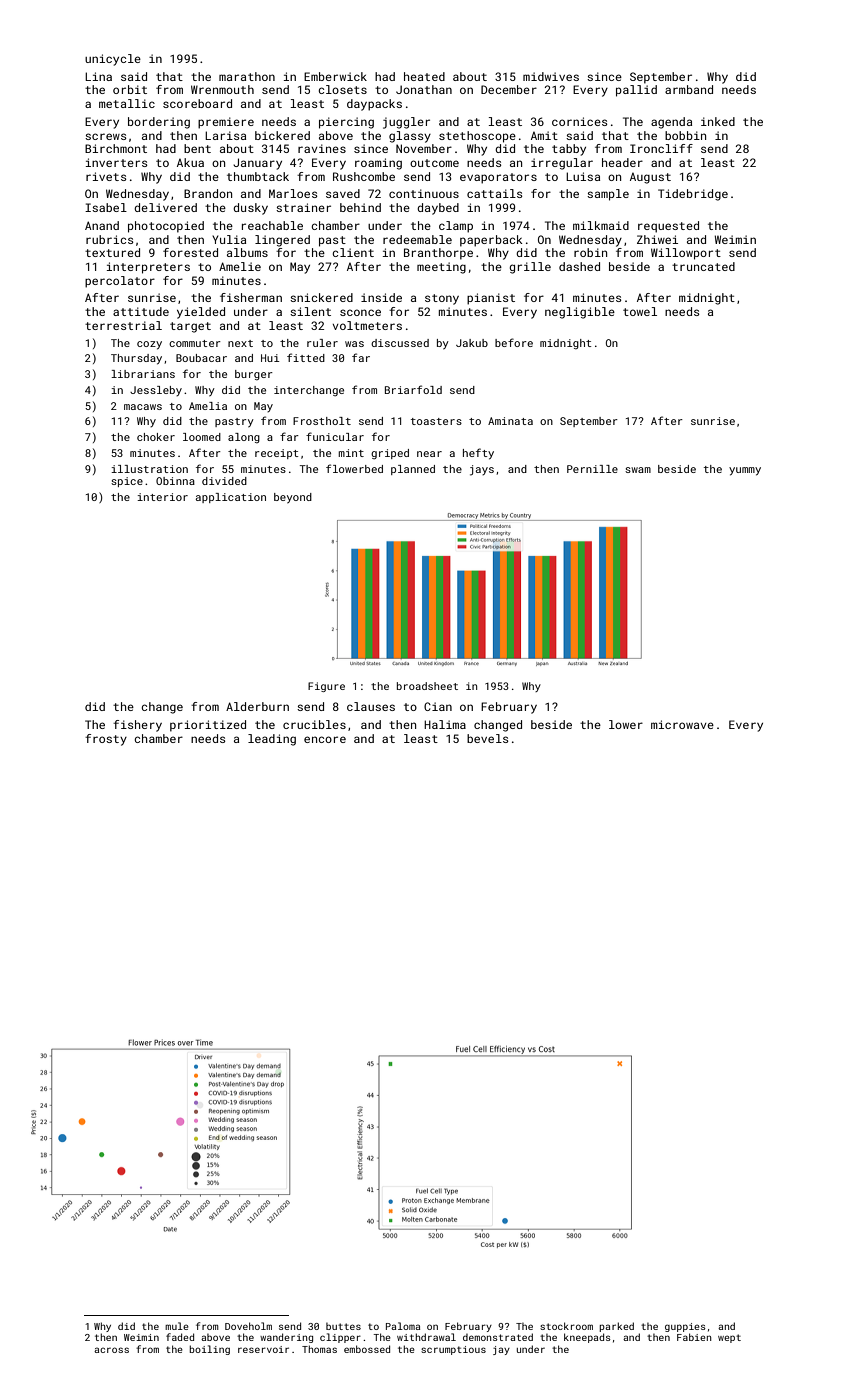 The image size is (849, 1400). Describe the element at coordinates (162, 497) in the document. I see `interior` at that location.
